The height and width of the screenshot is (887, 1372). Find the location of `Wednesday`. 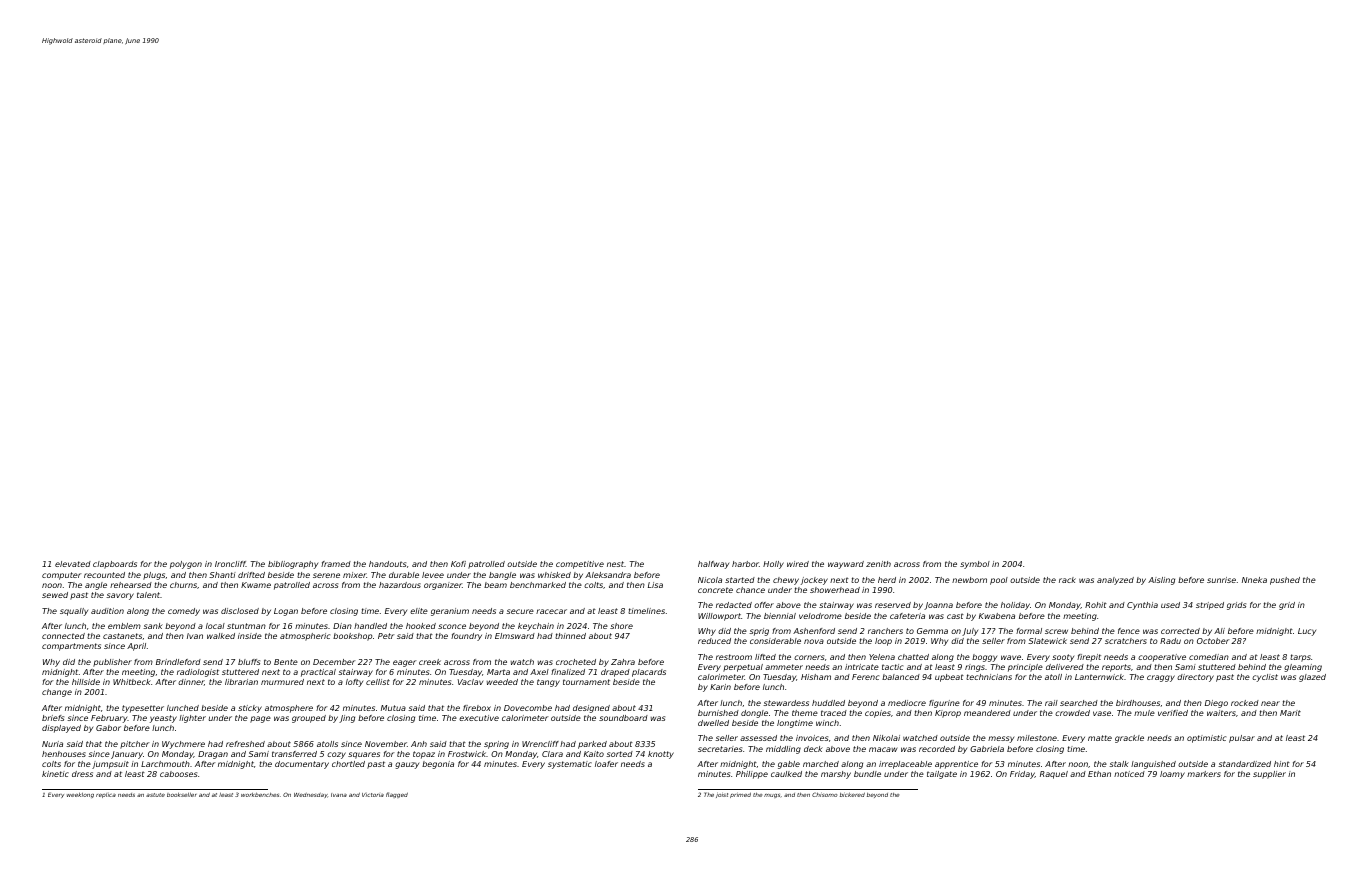

Wednesday is located at coordinates (311, 795).
